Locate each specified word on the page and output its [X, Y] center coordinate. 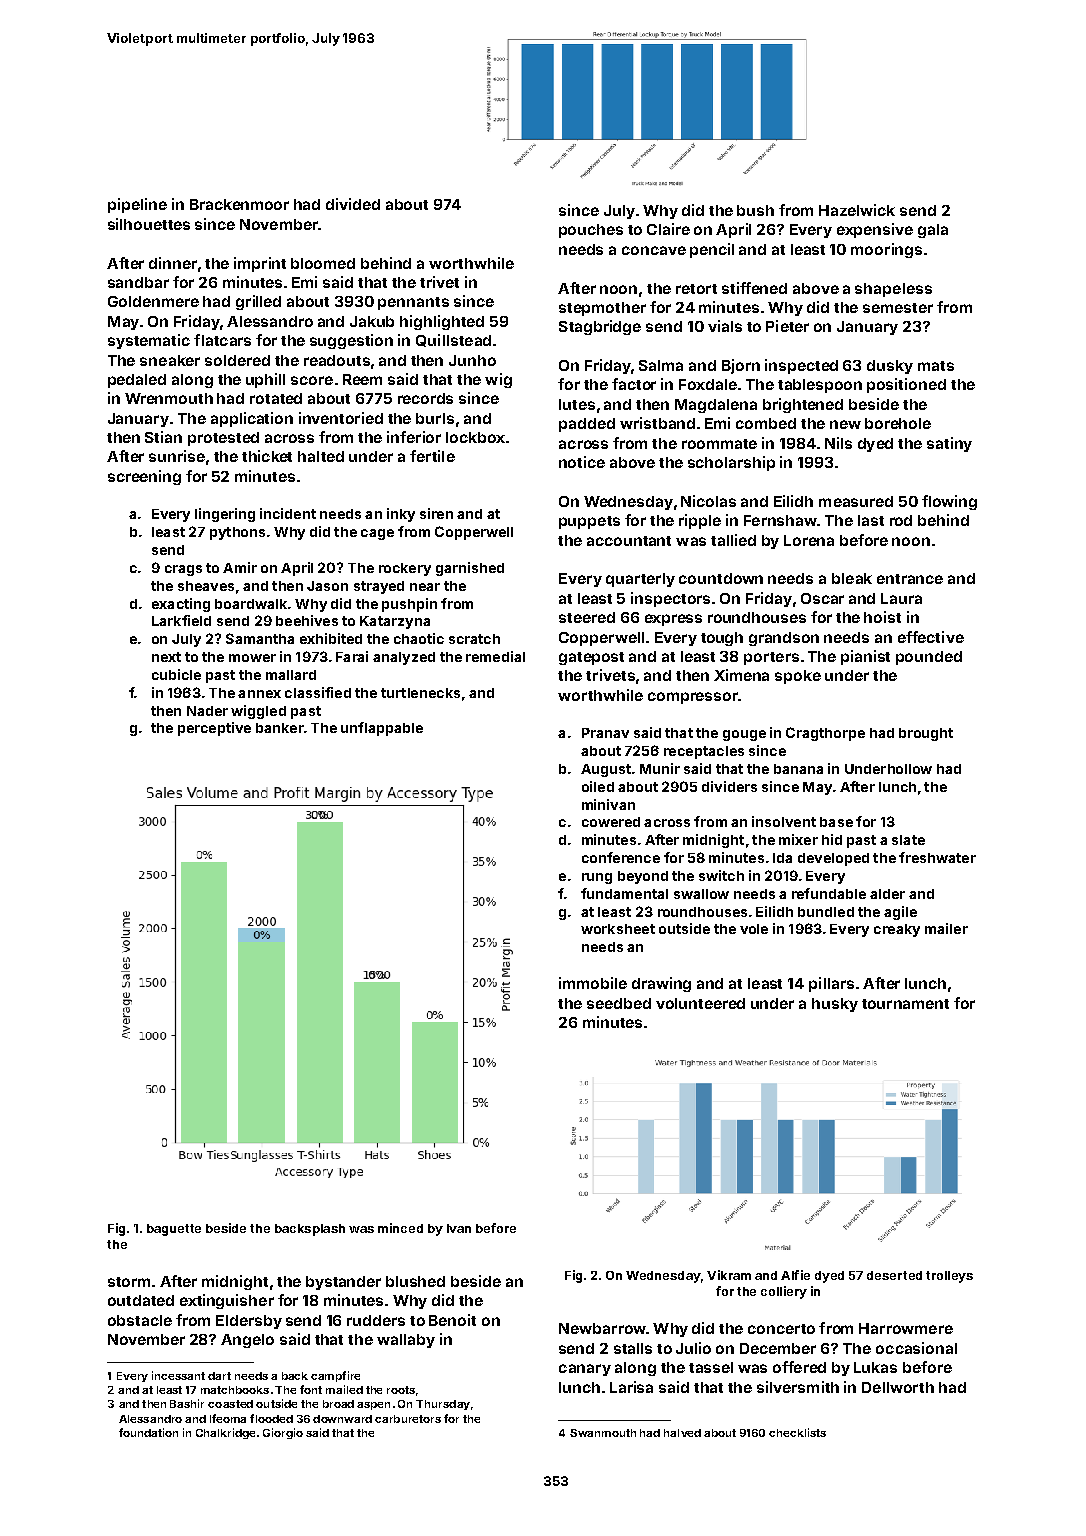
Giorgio [283, 1433]
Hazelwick [857, 210]
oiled [598, 786]
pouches [591, 231]
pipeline [137, 205]
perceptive [214, 729]
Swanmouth [603, 1433]
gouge [744, 735]
